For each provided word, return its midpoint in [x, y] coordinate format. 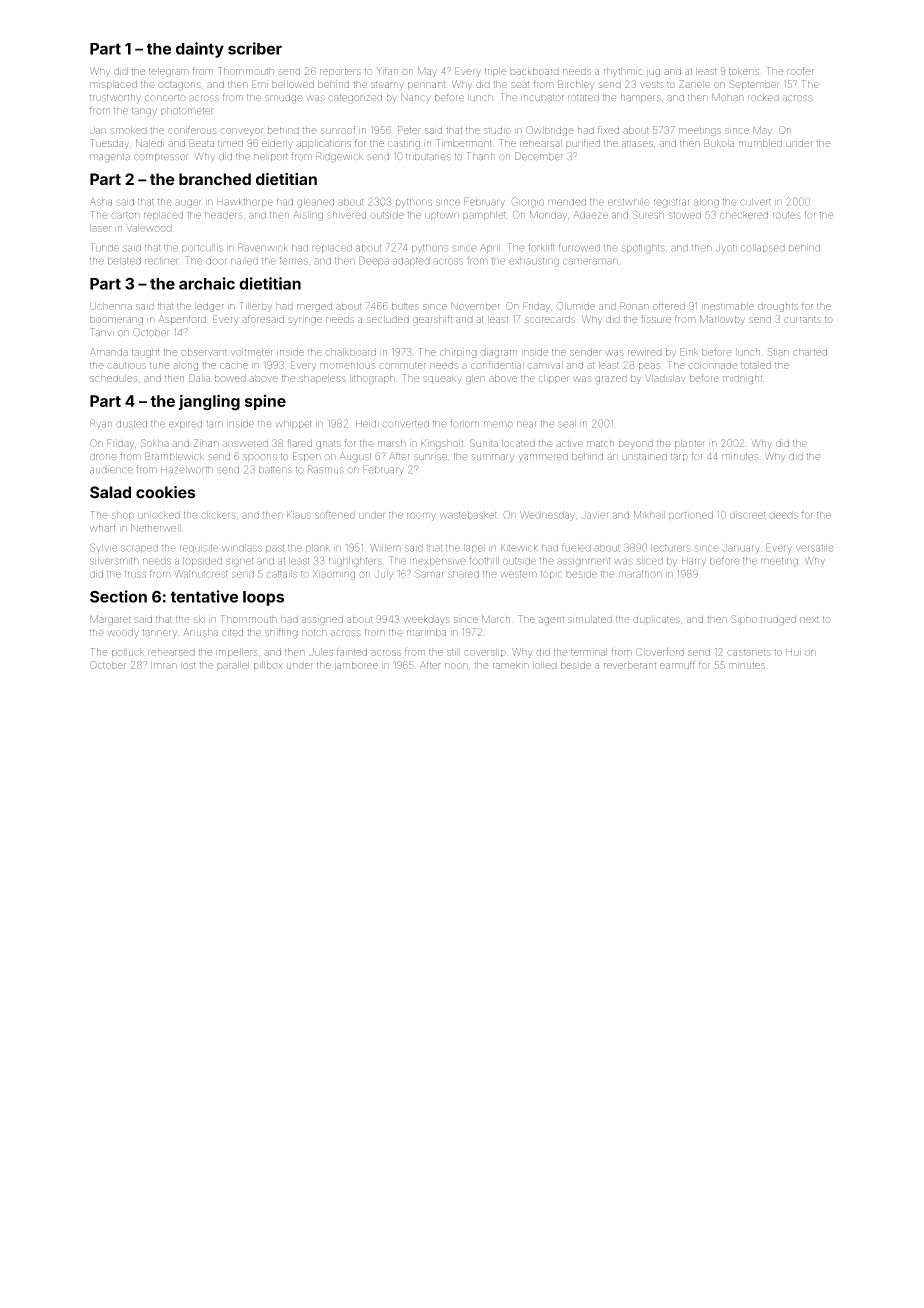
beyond [636, 444]
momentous [348, 365]
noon [456, 666]
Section [118, 596]
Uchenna [111, 306]
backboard [534, 71]
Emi [260, 84]
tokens [744, 71]
